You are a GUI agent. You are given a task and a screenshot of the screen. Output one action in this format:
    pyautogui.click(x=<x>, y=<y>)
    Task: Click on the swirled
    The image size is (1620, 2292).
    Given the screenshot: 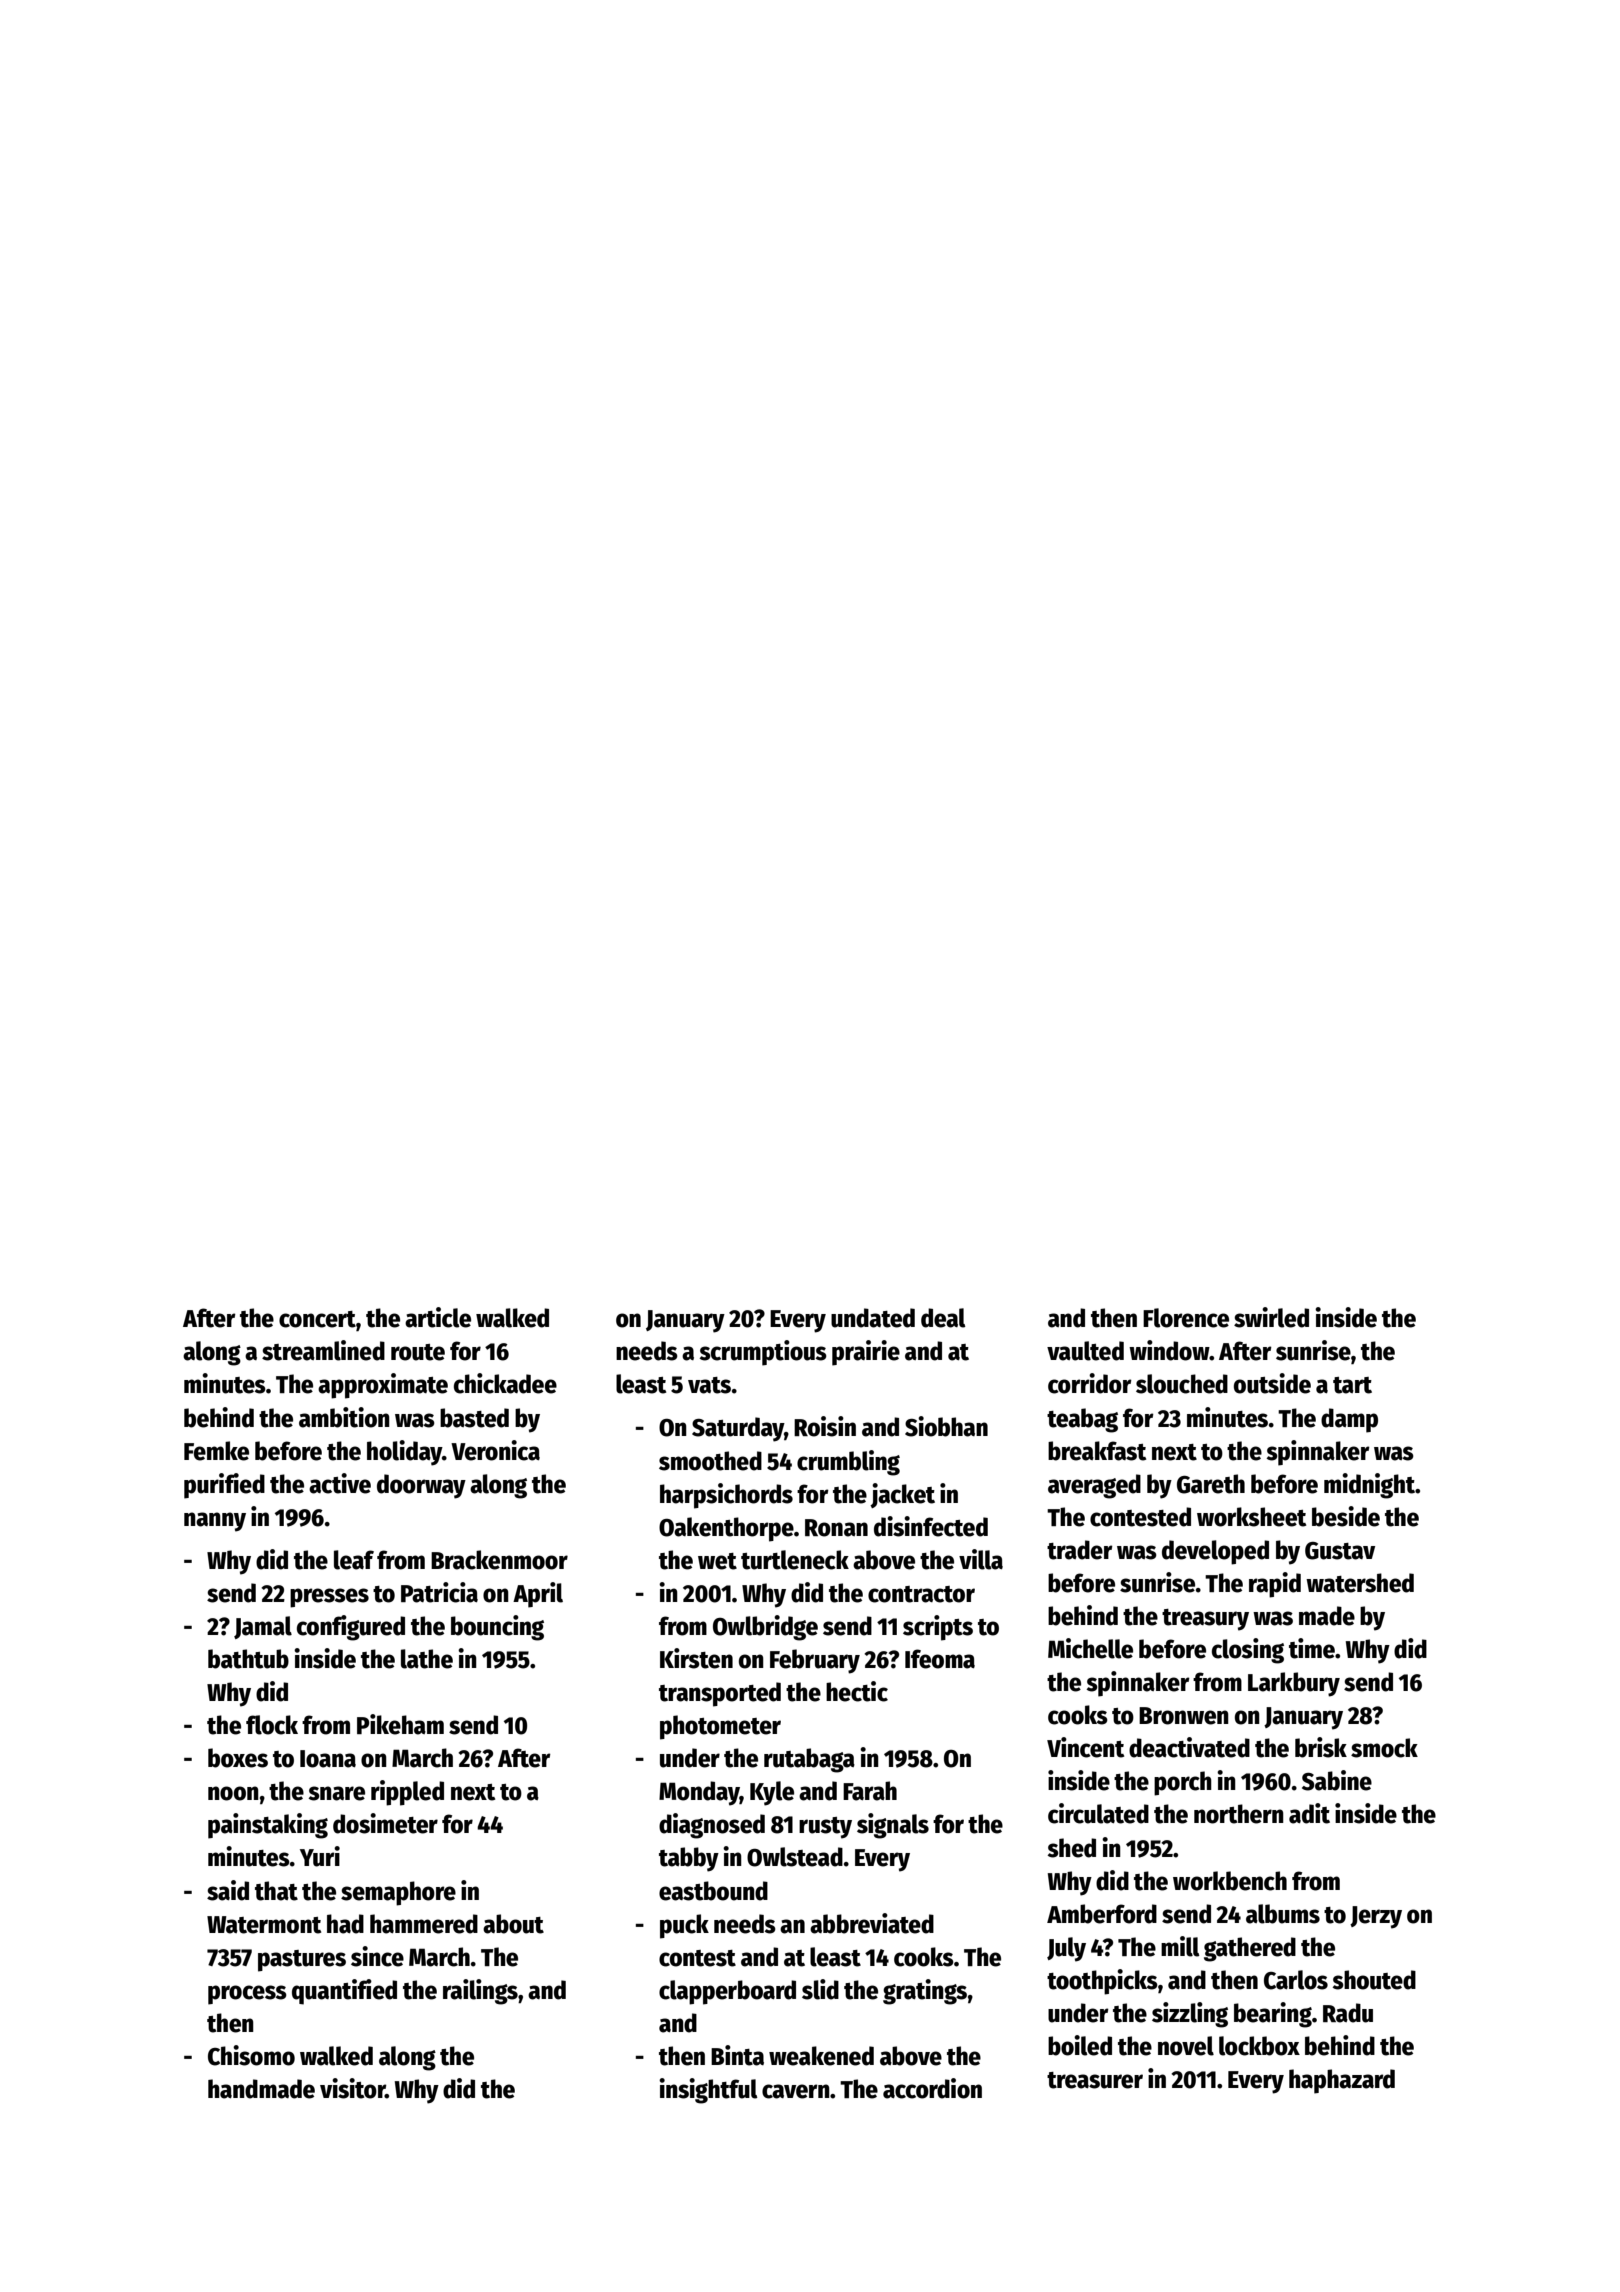 What is the action you would take?
    pyautogui.click(x=1271, y=1317)
